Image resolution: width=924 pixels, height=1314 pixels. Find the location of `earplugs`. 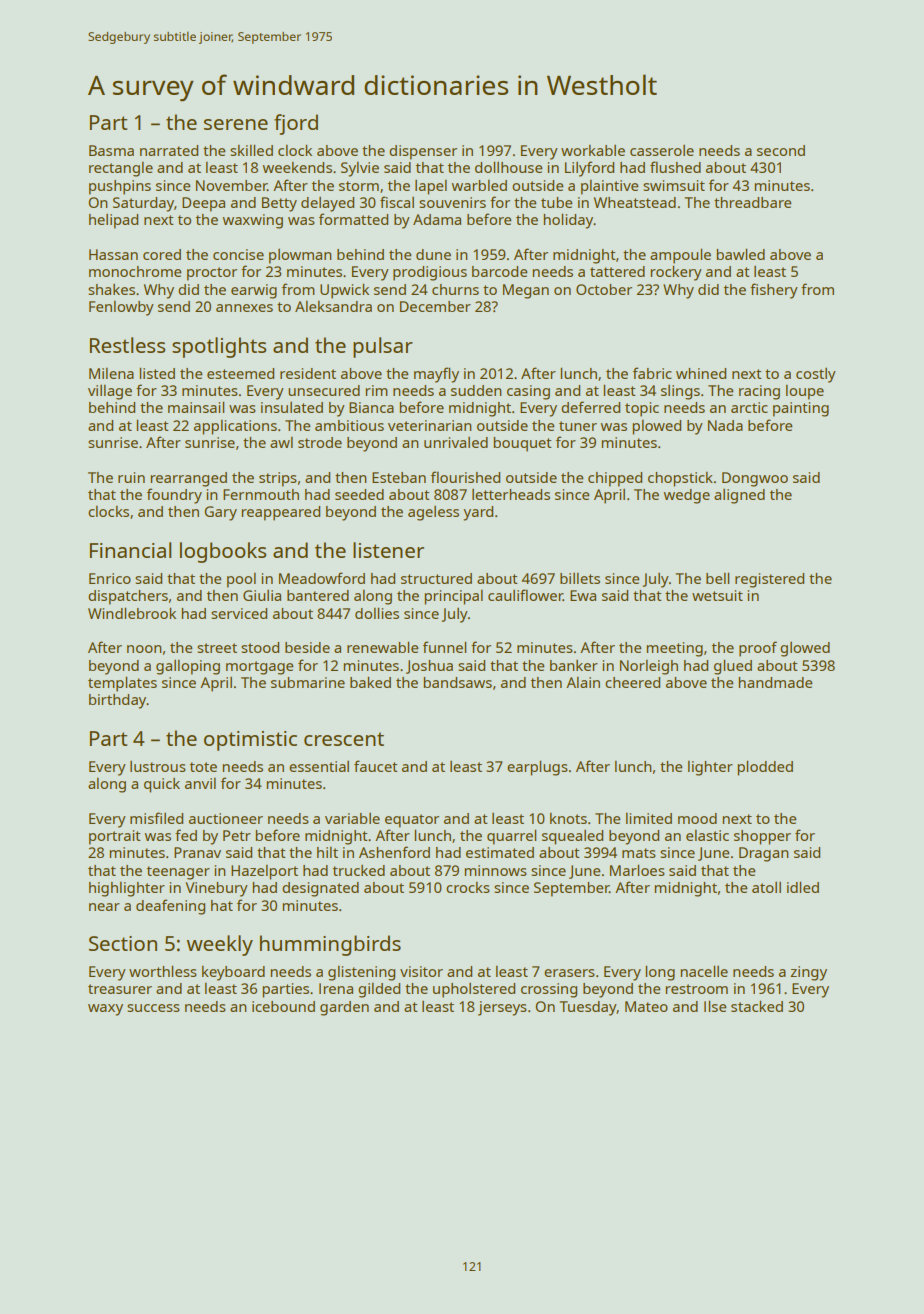

earplugs is located at coordinates (537, 768).
